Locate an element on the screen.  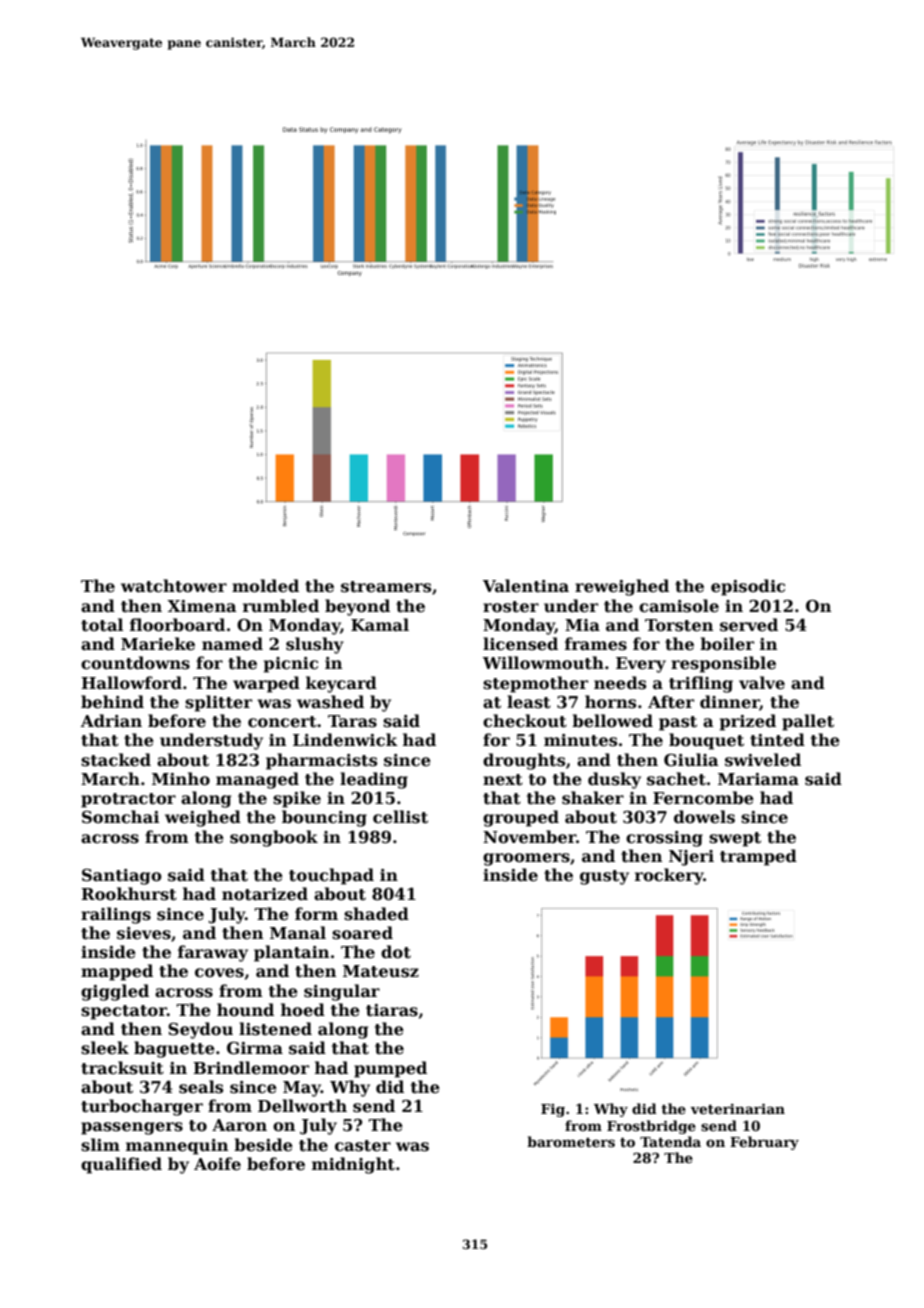
watchtower is located at coordinates (174, 586).
